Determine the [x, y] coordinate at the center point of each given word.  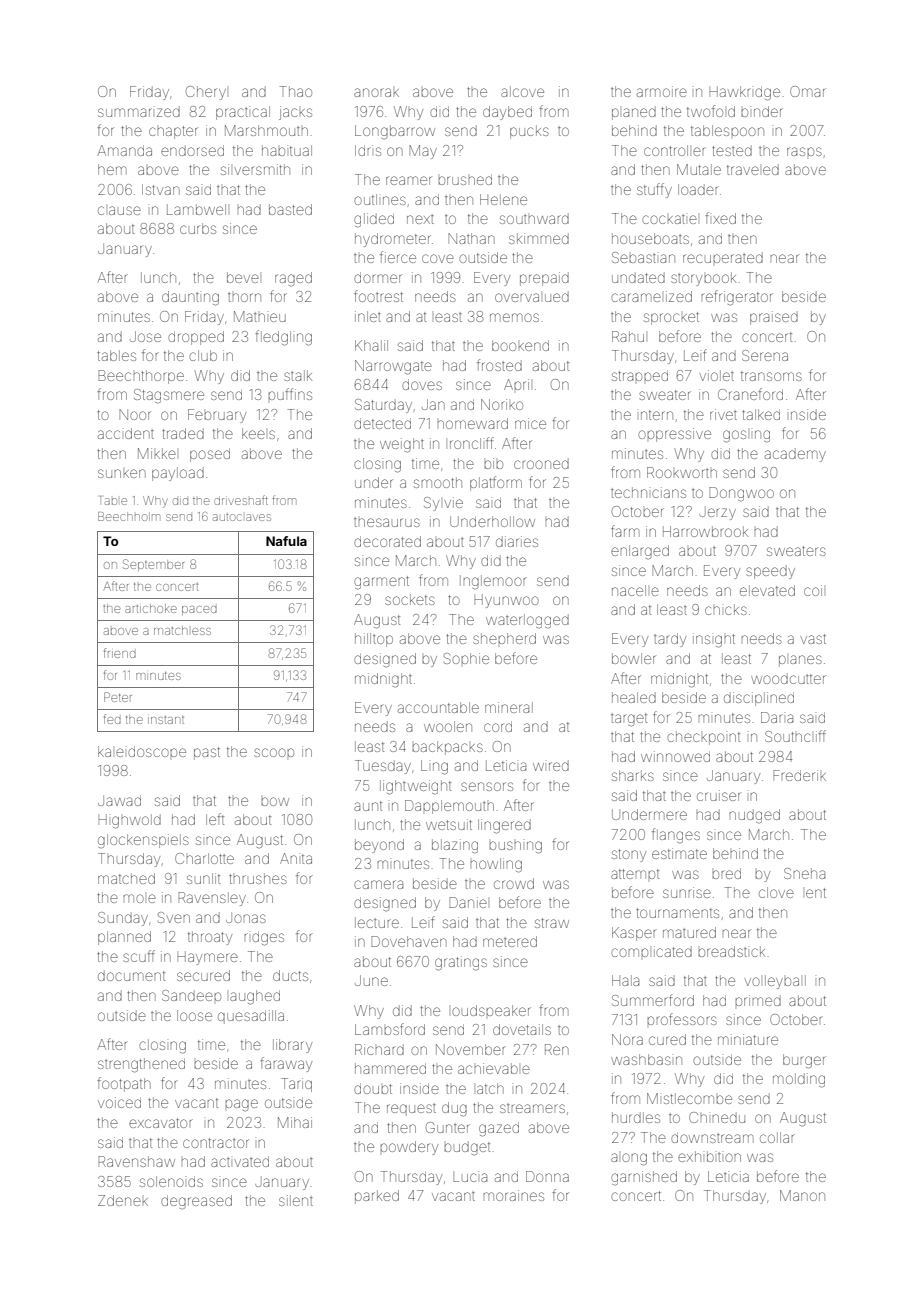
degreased [196, 1202]
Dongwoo [741, 494]
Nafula [286, 541]
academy [795, 455]
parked [377, 1197]
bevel [243, 277]
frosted [499, 365]
